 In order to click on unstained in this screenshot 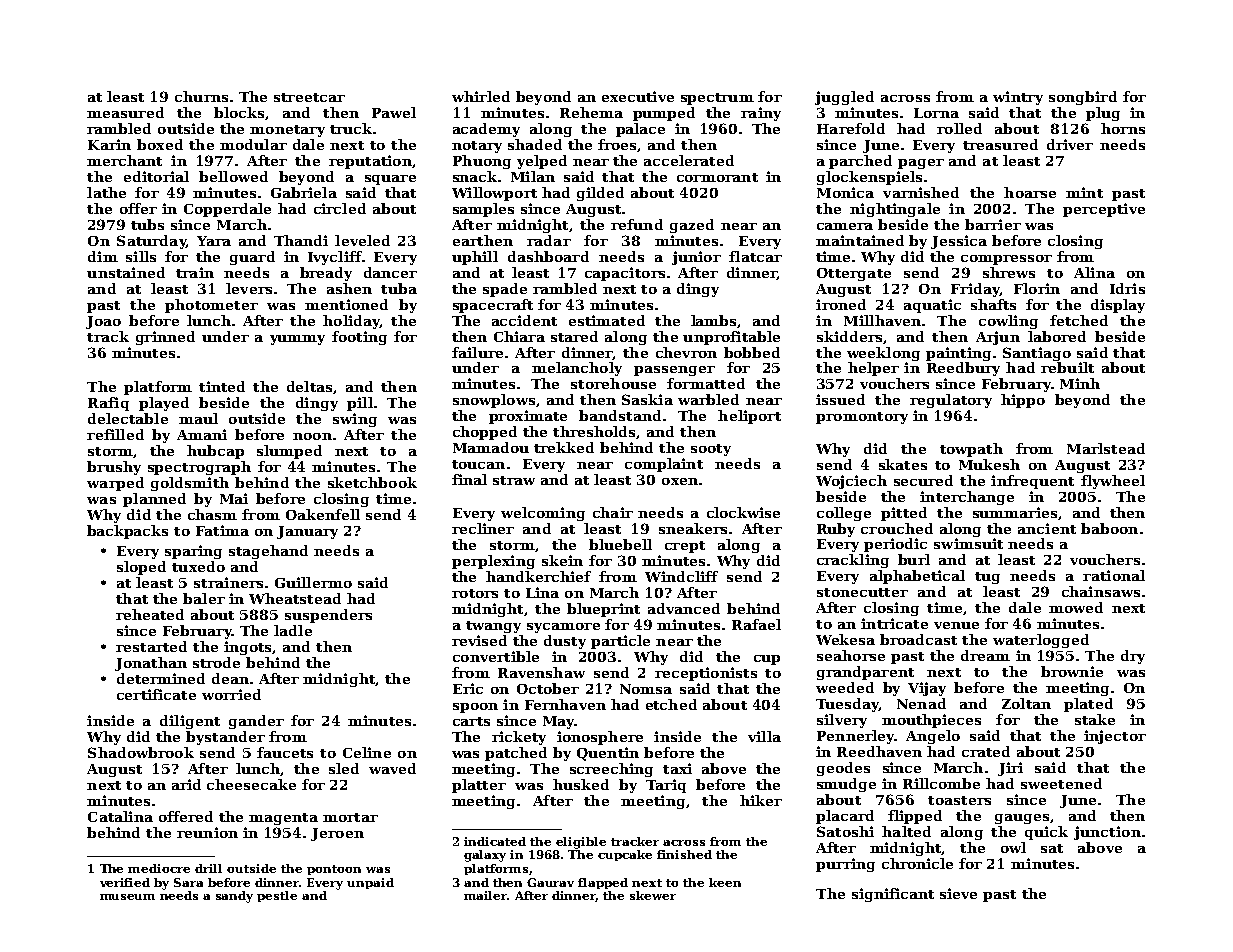, I will do `click(126, 272)`.
